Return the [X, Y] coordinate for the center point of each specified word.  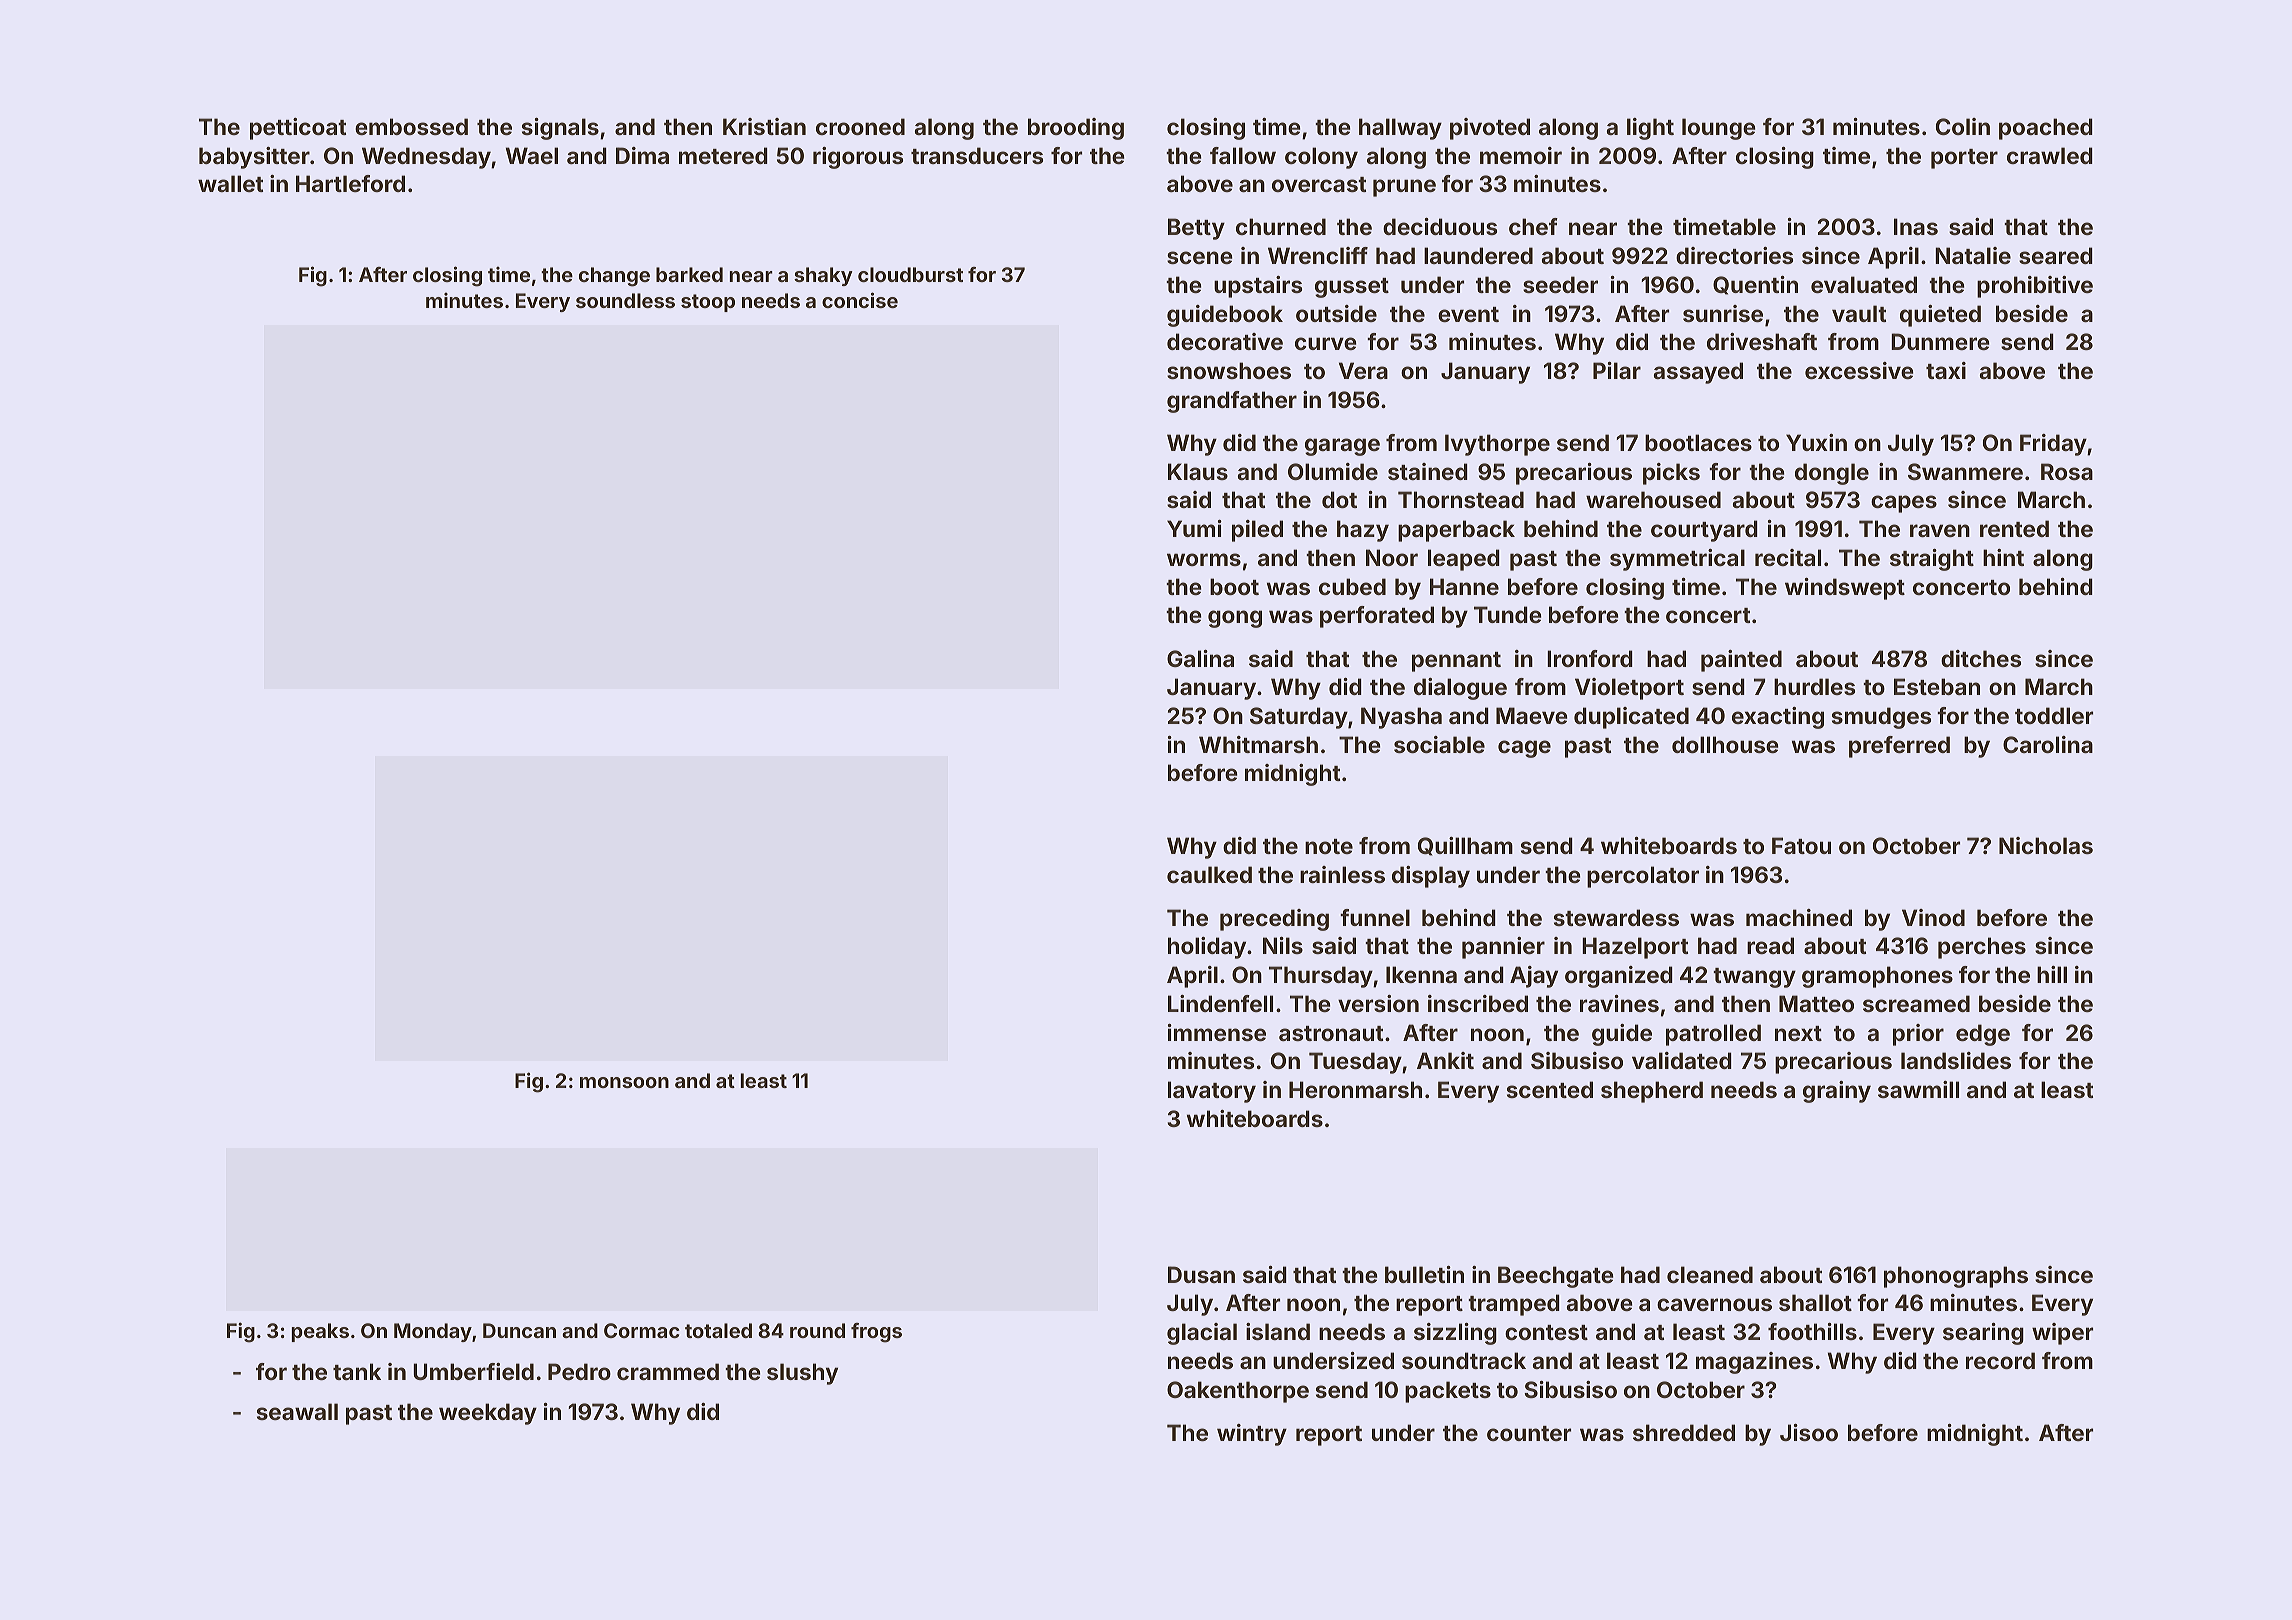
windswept [1845, 589]
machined [1799, 917]
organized [1619, 977]
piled [1257, 531]
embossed [411, 126]
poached [2046, 129]
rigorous [858, 158]
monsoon [624, 1082]
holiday [1207, 948]
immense [1217, 1032]
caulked [1209, 874]
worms [1204, 559]
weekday [488, 1414]
